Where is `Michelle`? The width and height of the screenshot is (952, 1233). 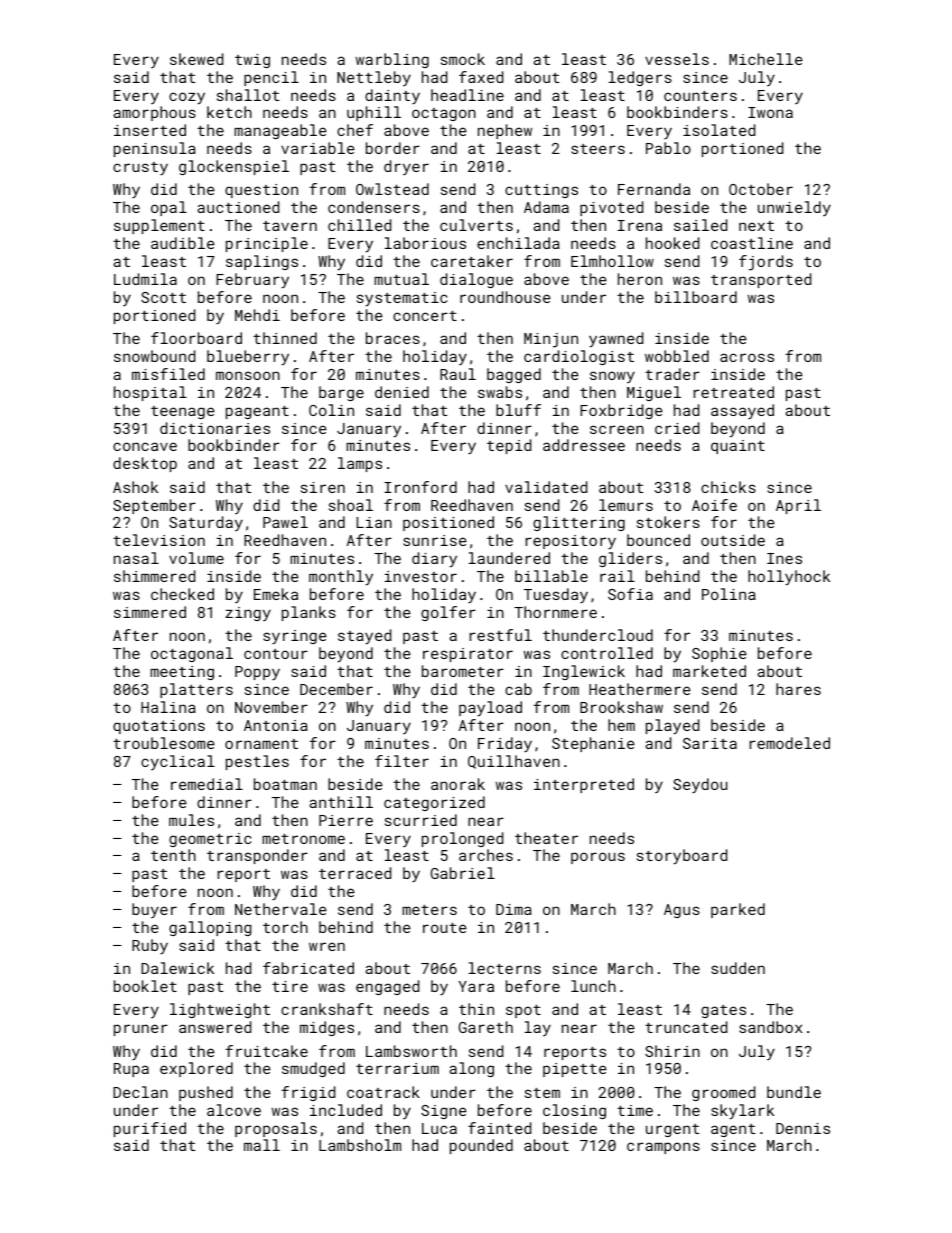
Michelle is located at coordinates (766, 59).
